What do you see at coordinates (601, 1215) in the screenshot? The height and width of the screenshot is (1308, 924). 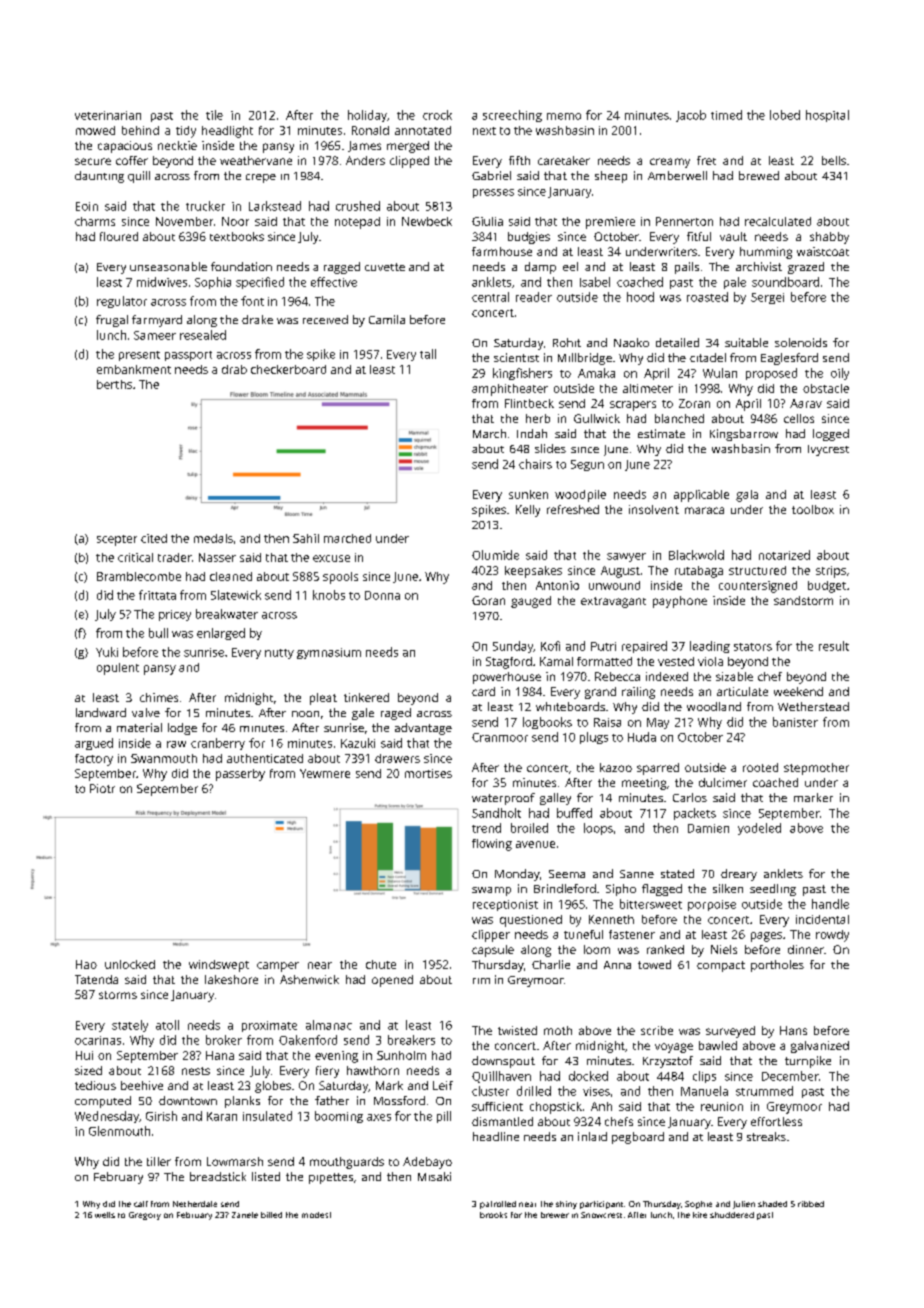 I see `Snowcrest` at bounding box center [601, 1215].
